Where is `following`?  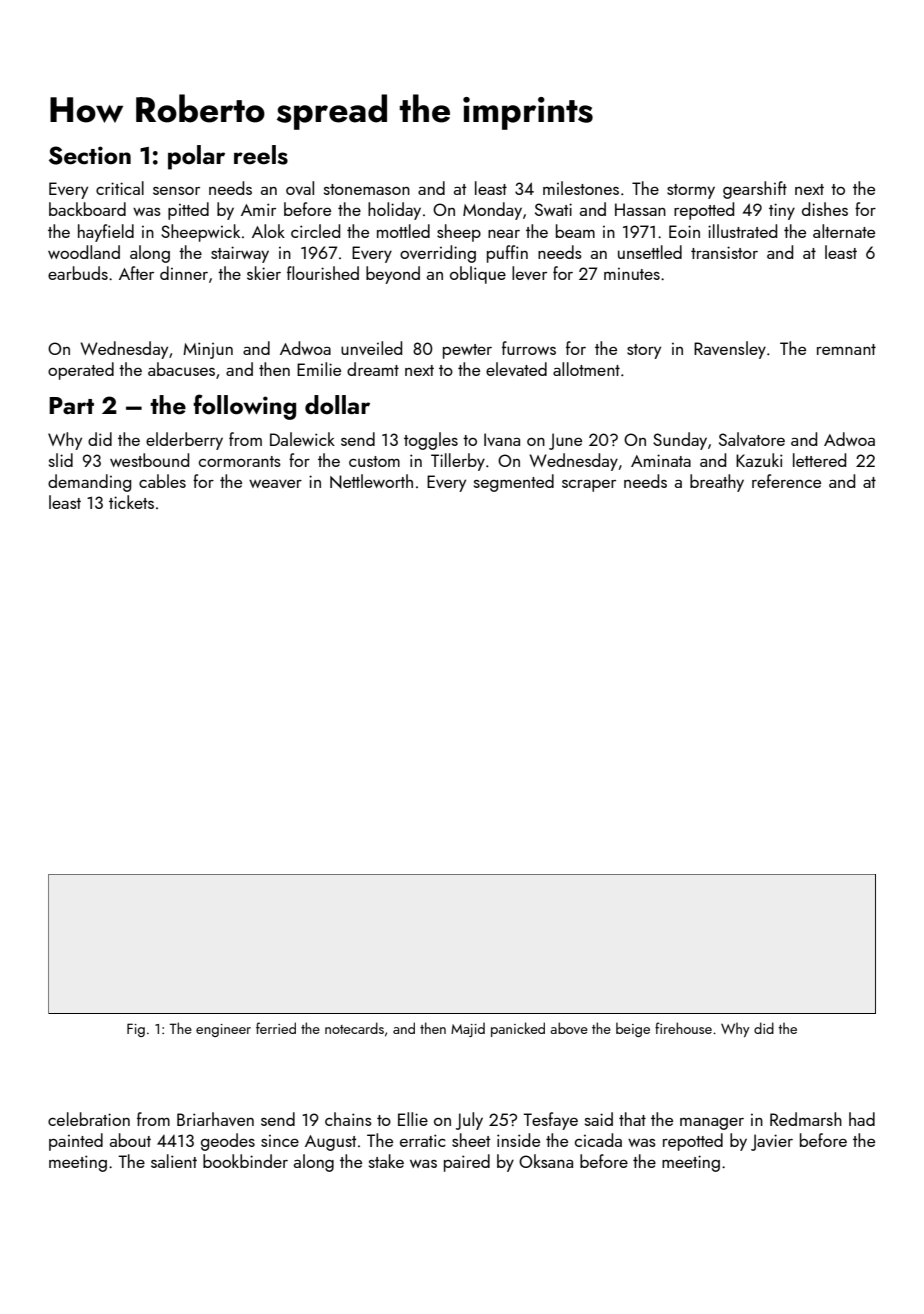
following is located at coordinates (244, 407).
